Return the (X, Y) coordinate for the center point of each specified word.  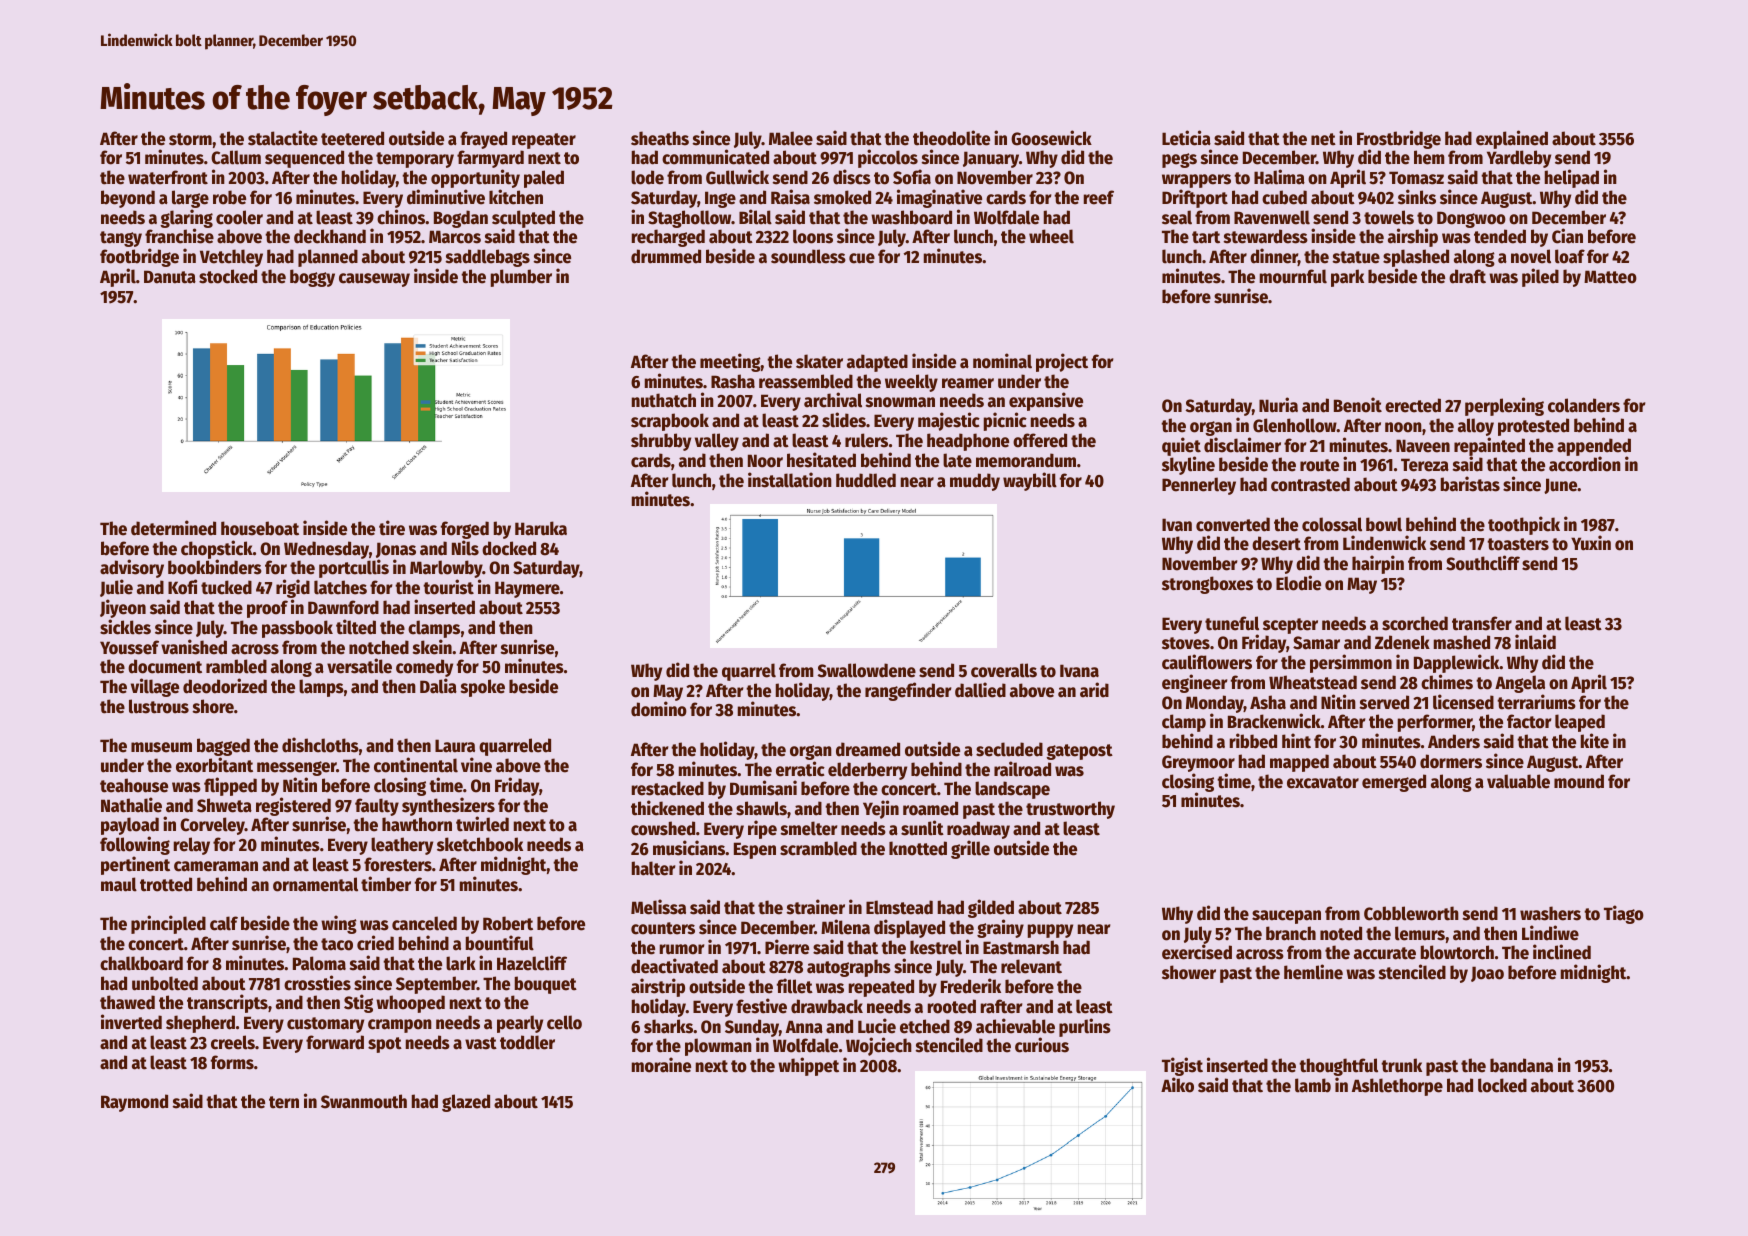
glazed (466, 1103)
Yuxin (1591, 543)
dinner (1274, 257)
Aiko (1177, 1085)
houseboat (260, 528)
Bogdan (461, 219)
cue (862, 258)
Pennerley (1199, 486)
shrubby (661, 442)
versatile (359, 666)
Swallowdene (866, 670)
